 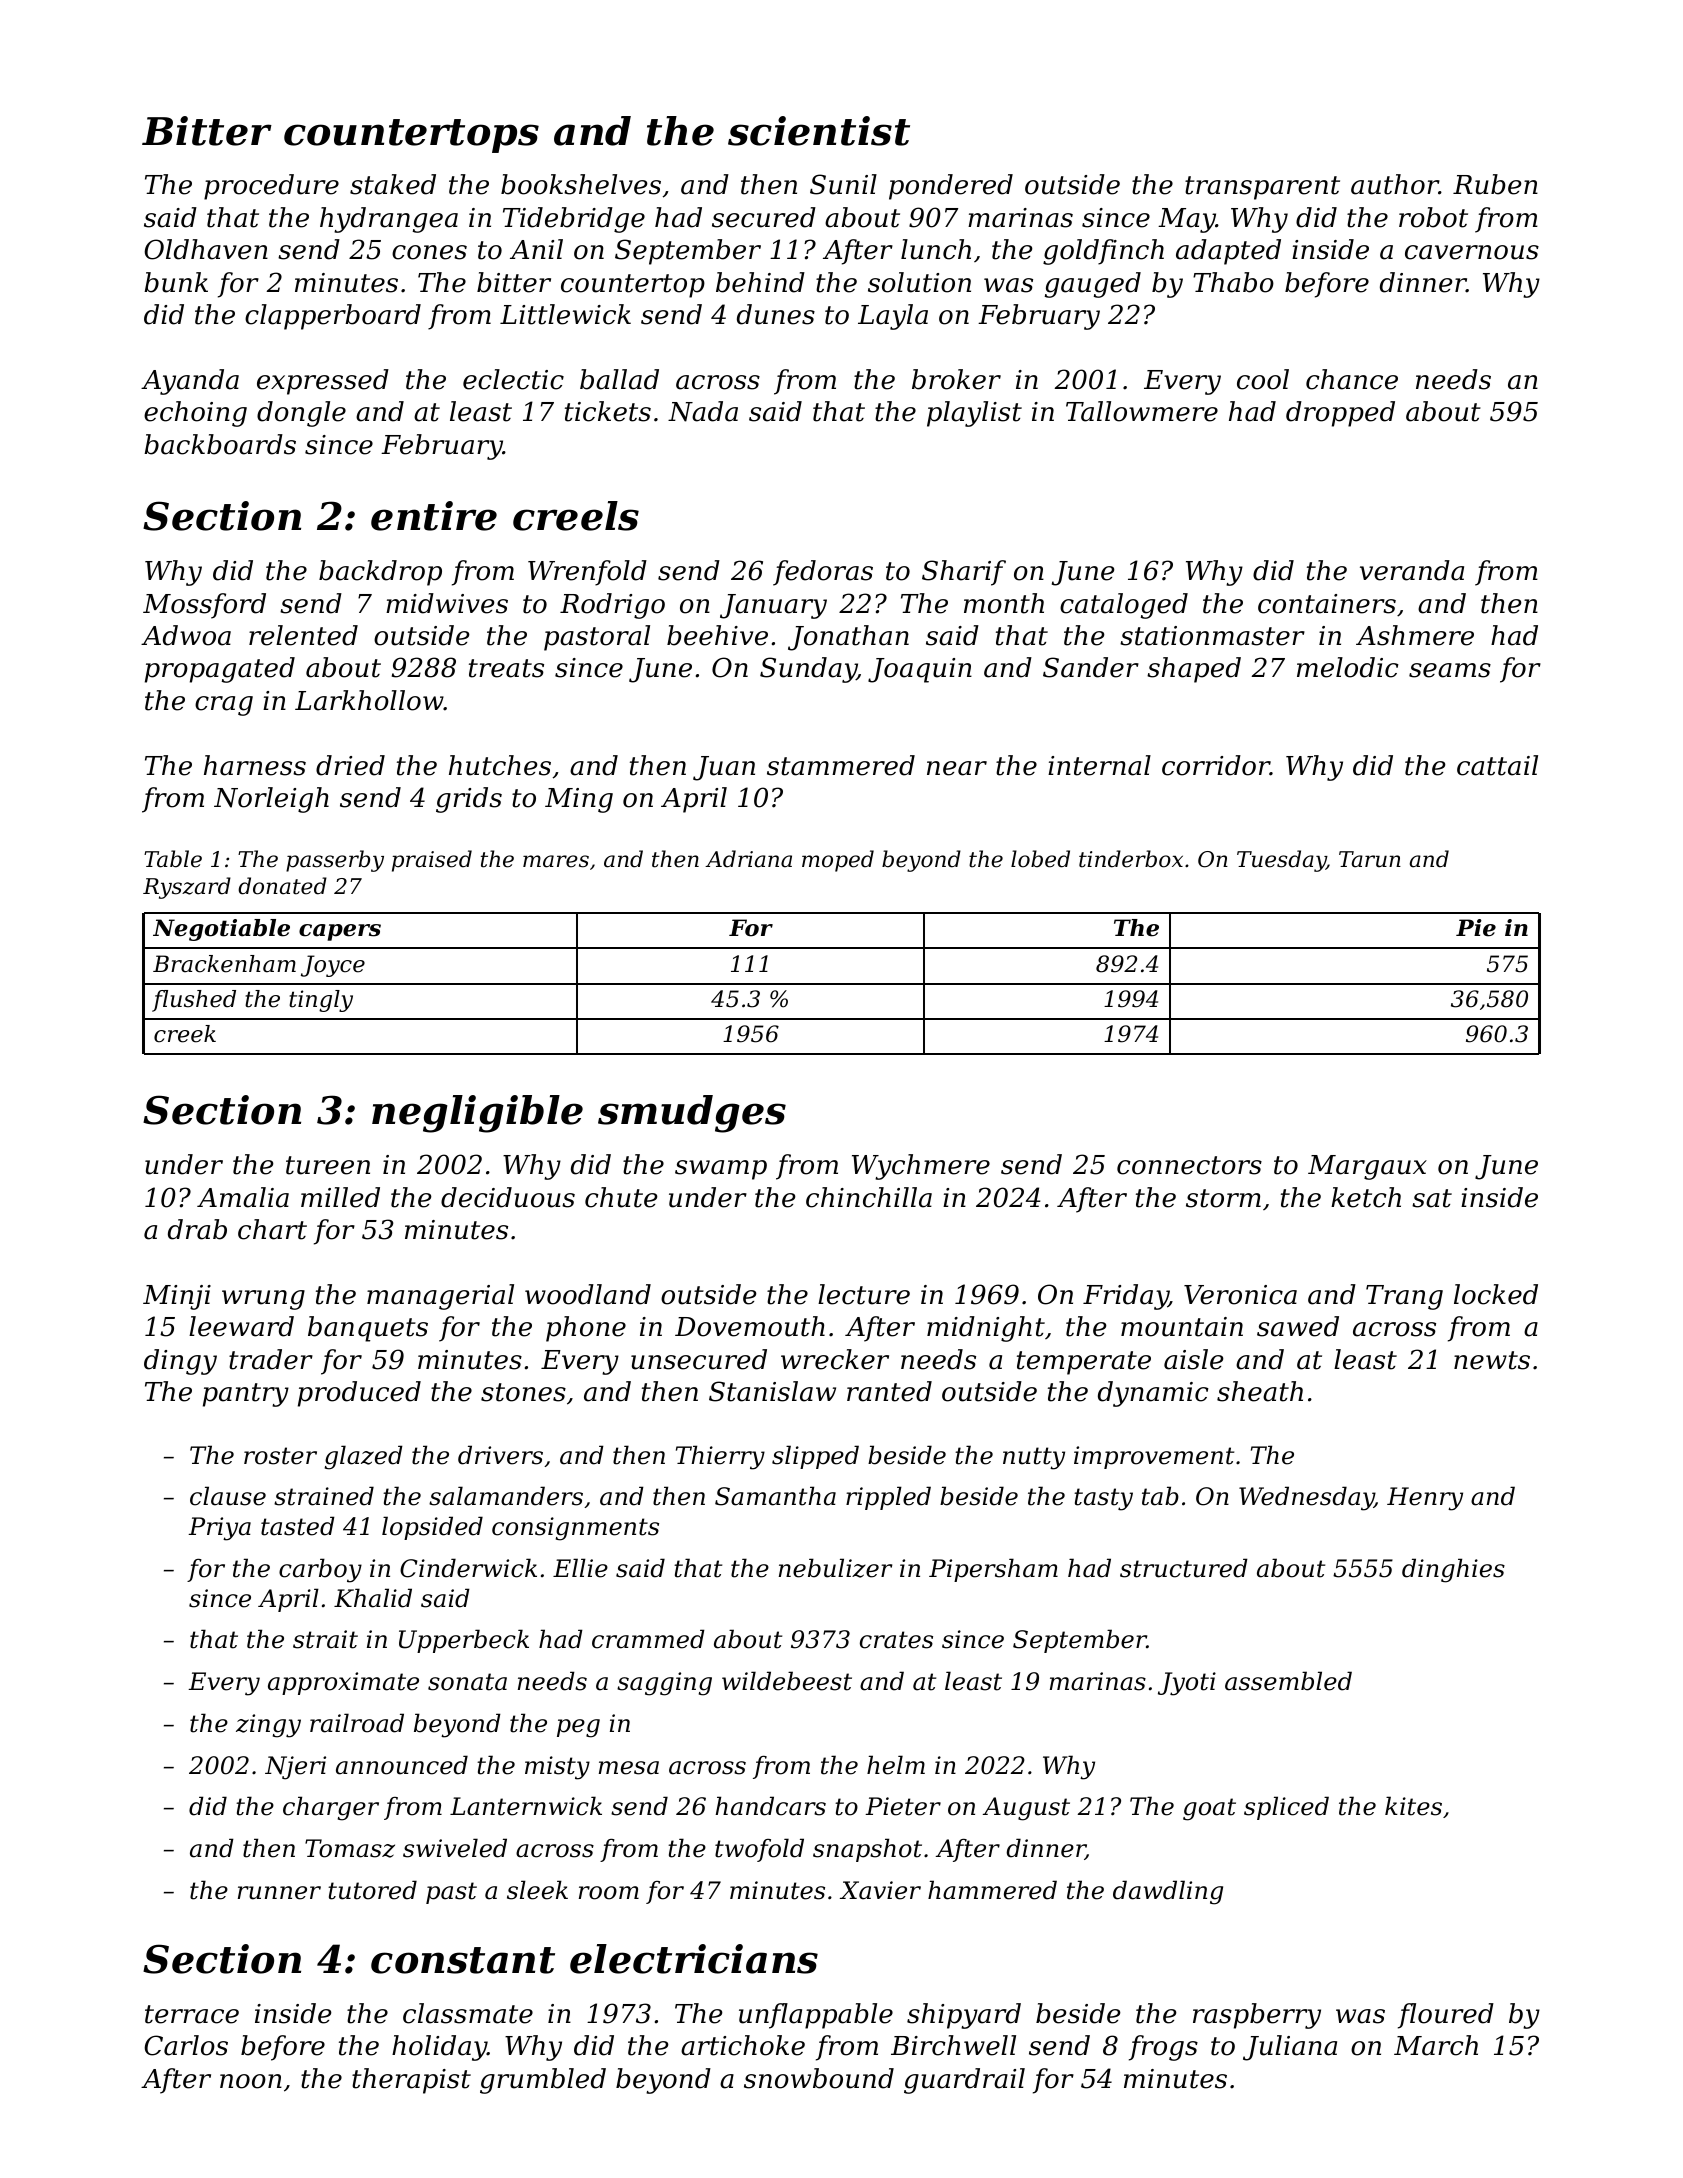 I want to click on Wednesday, so click(x=1306, y=1498).
